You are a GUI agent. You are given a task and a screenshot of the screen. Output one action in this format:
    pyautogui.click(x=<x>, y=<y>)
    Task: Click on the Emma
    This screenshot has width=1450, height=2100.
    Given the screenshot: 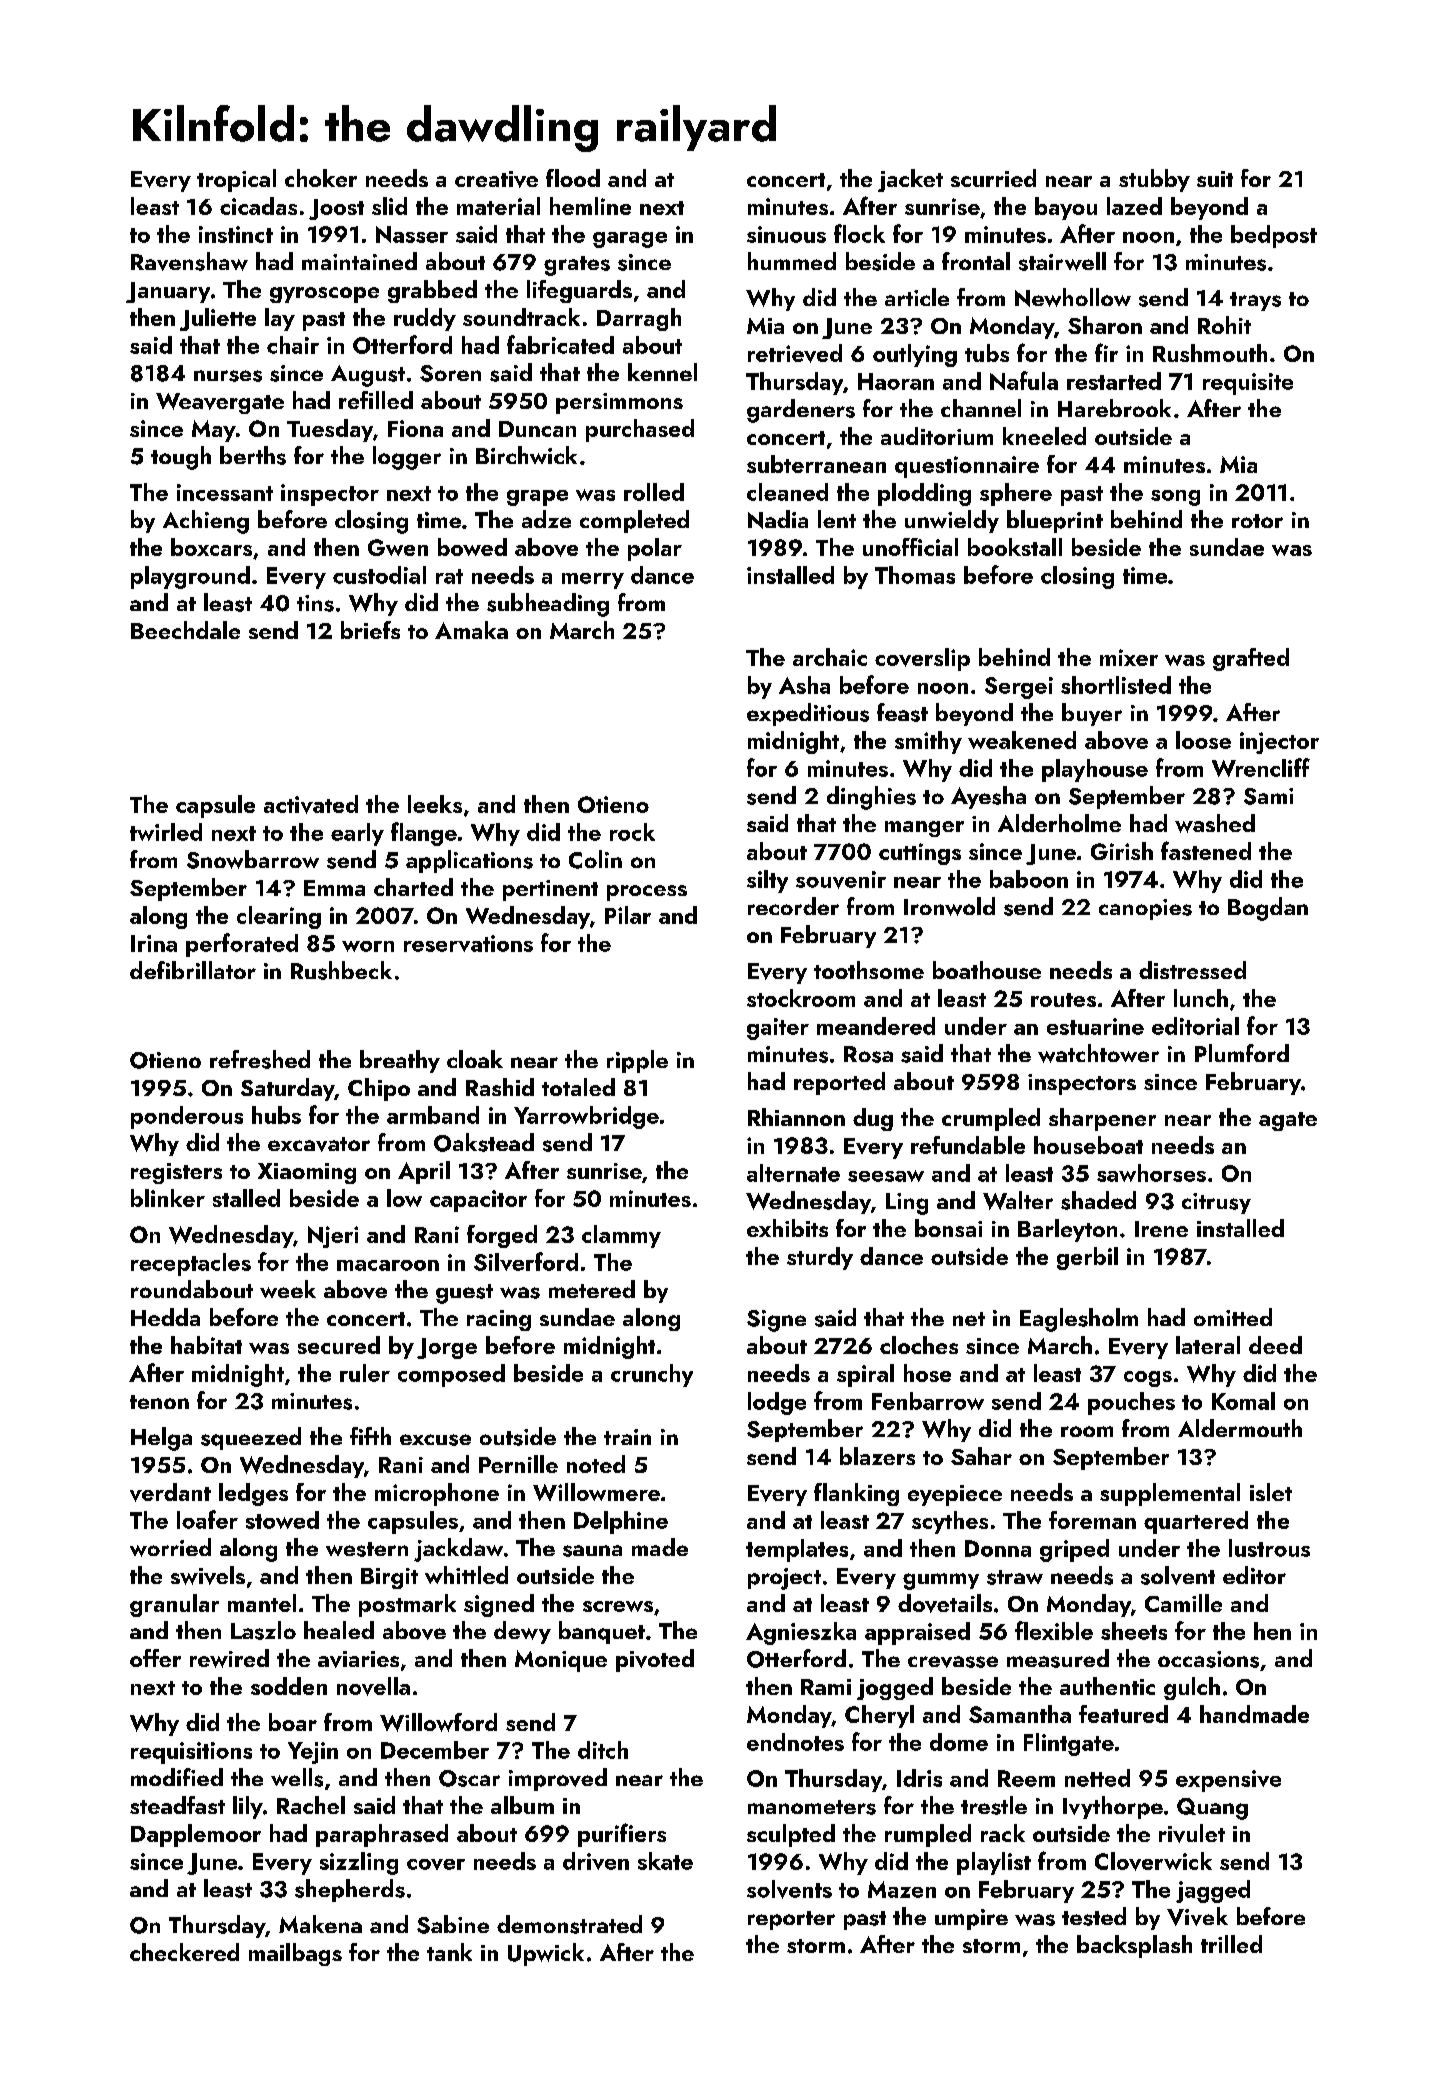 What is the action you would take?
    pyautogui.click(x=334, y=888)
